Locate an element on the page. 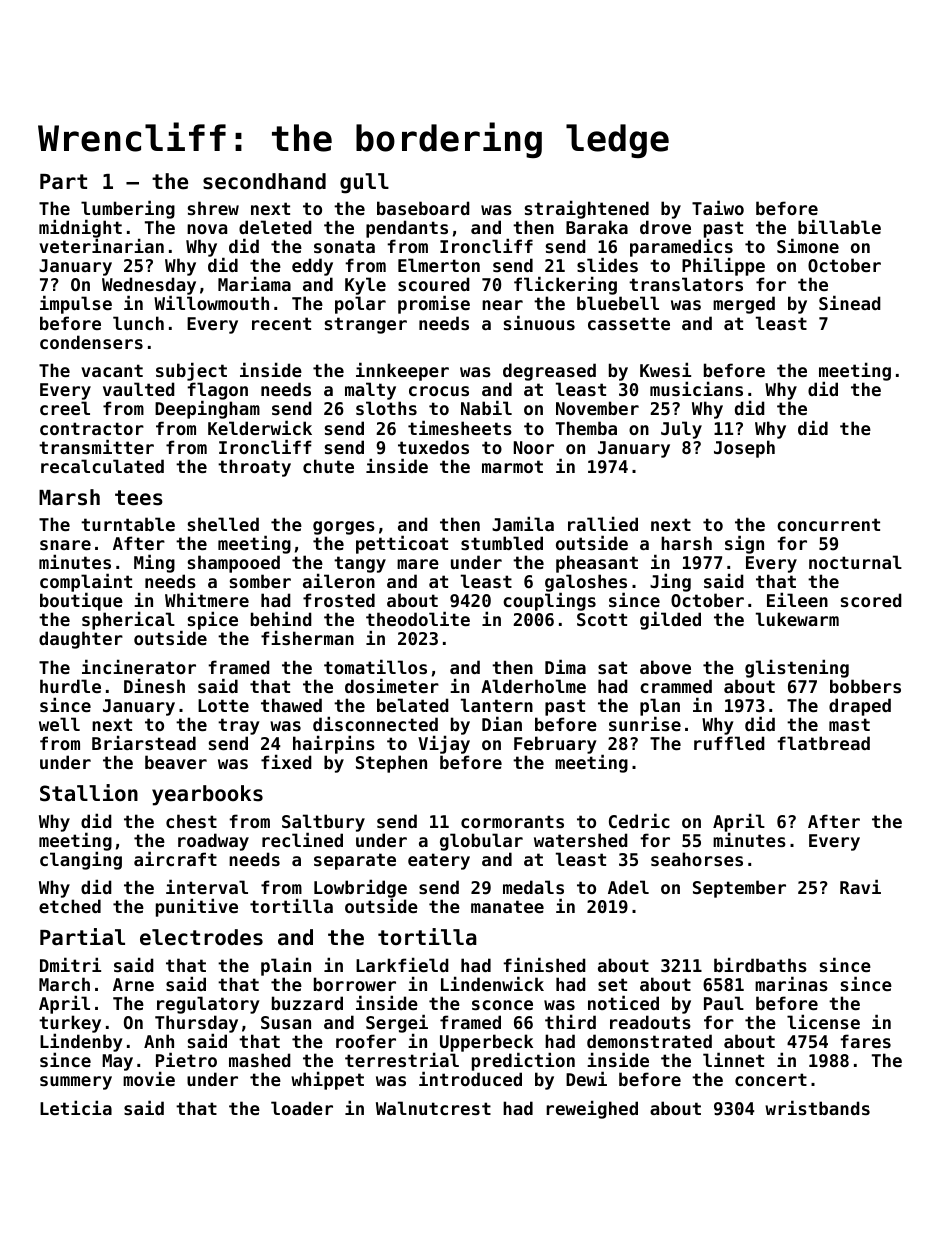 Image resolution: width=952 pixels, height=1233 pixels. fisherman is located at coordinates (307, 637).
